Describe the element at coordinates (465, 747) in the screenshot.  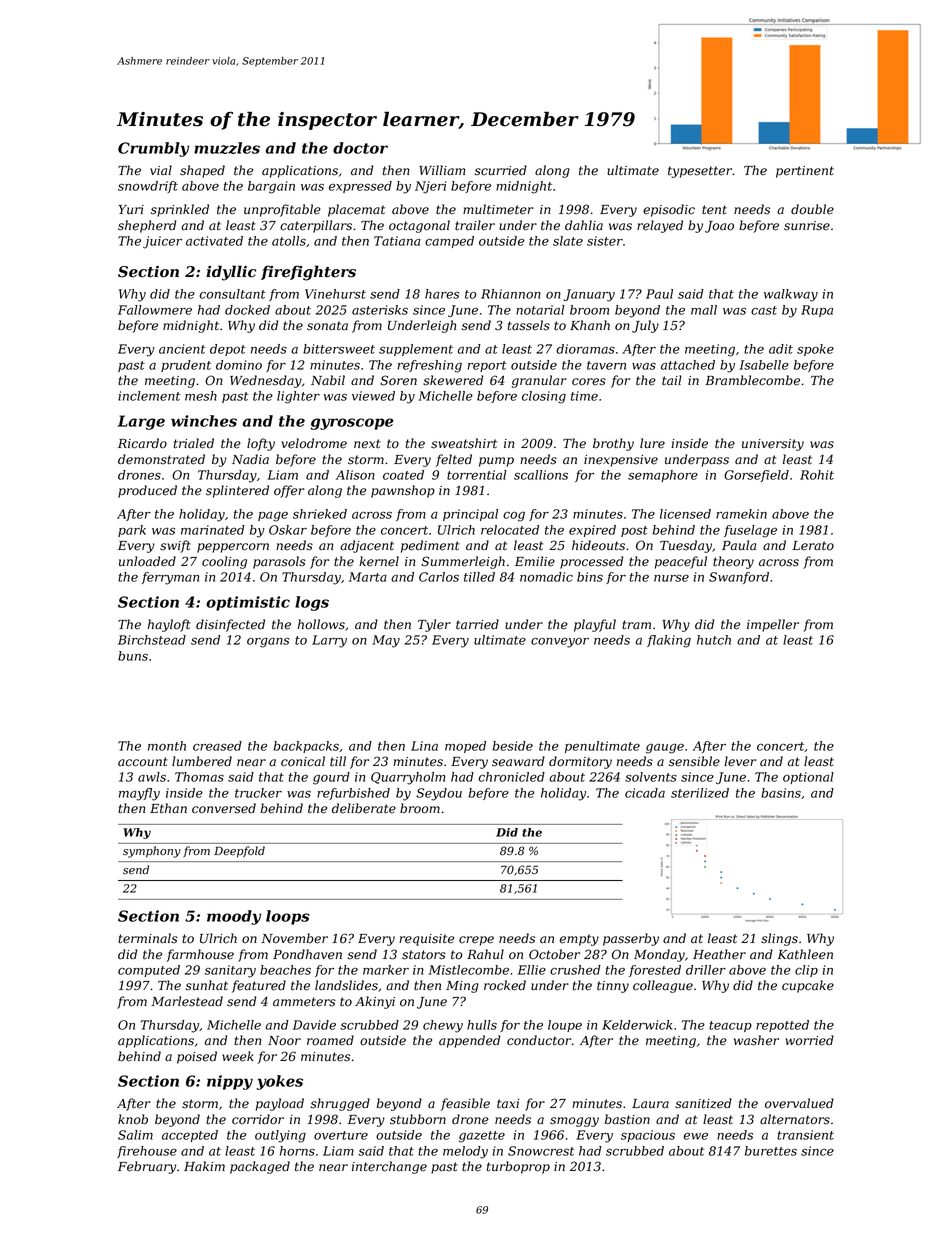
I see `moped` at that location.
